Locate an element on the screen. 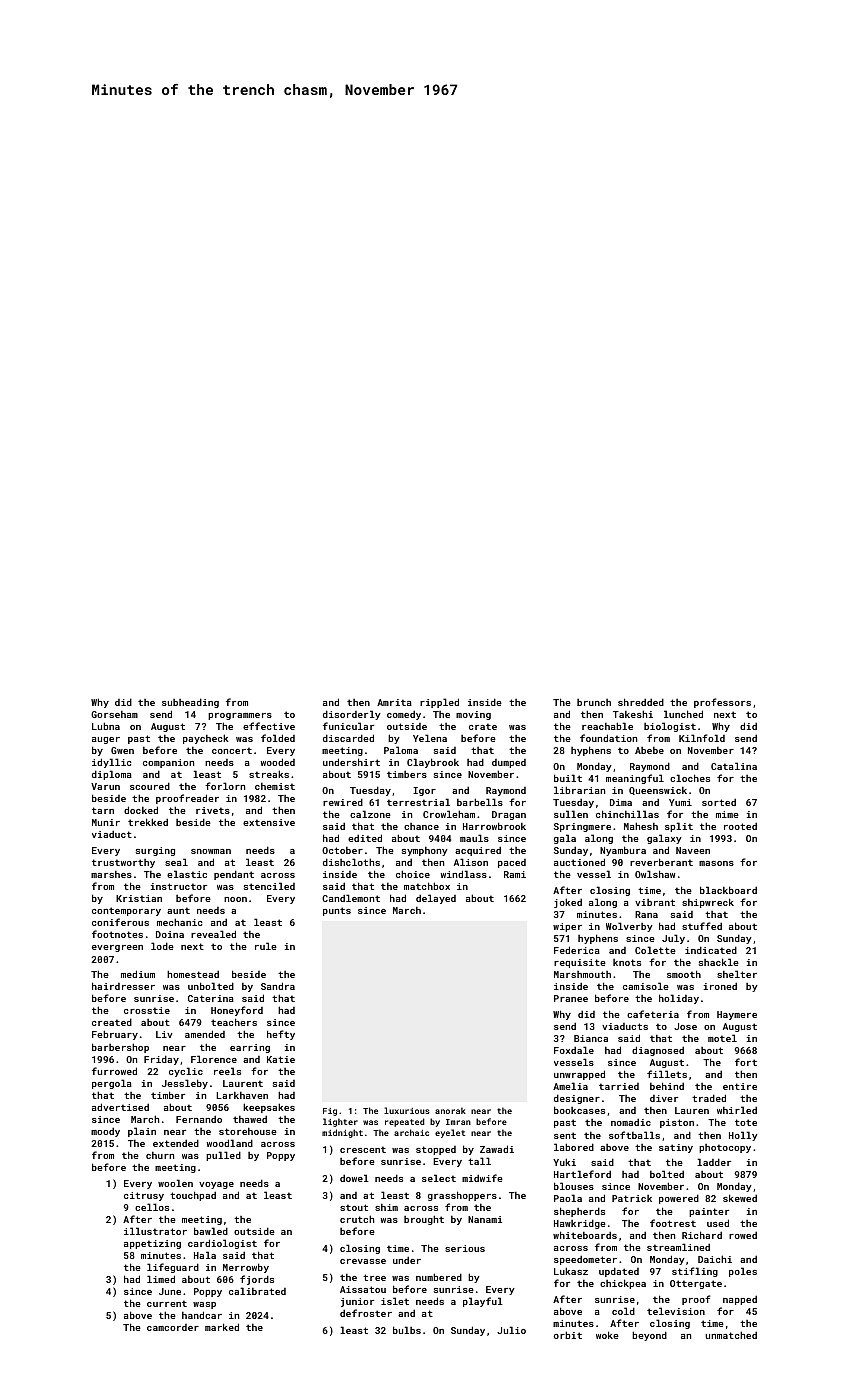 The height and width of the screenshot is (1400, 849). Pranee is located at coordinates (571, 998).
